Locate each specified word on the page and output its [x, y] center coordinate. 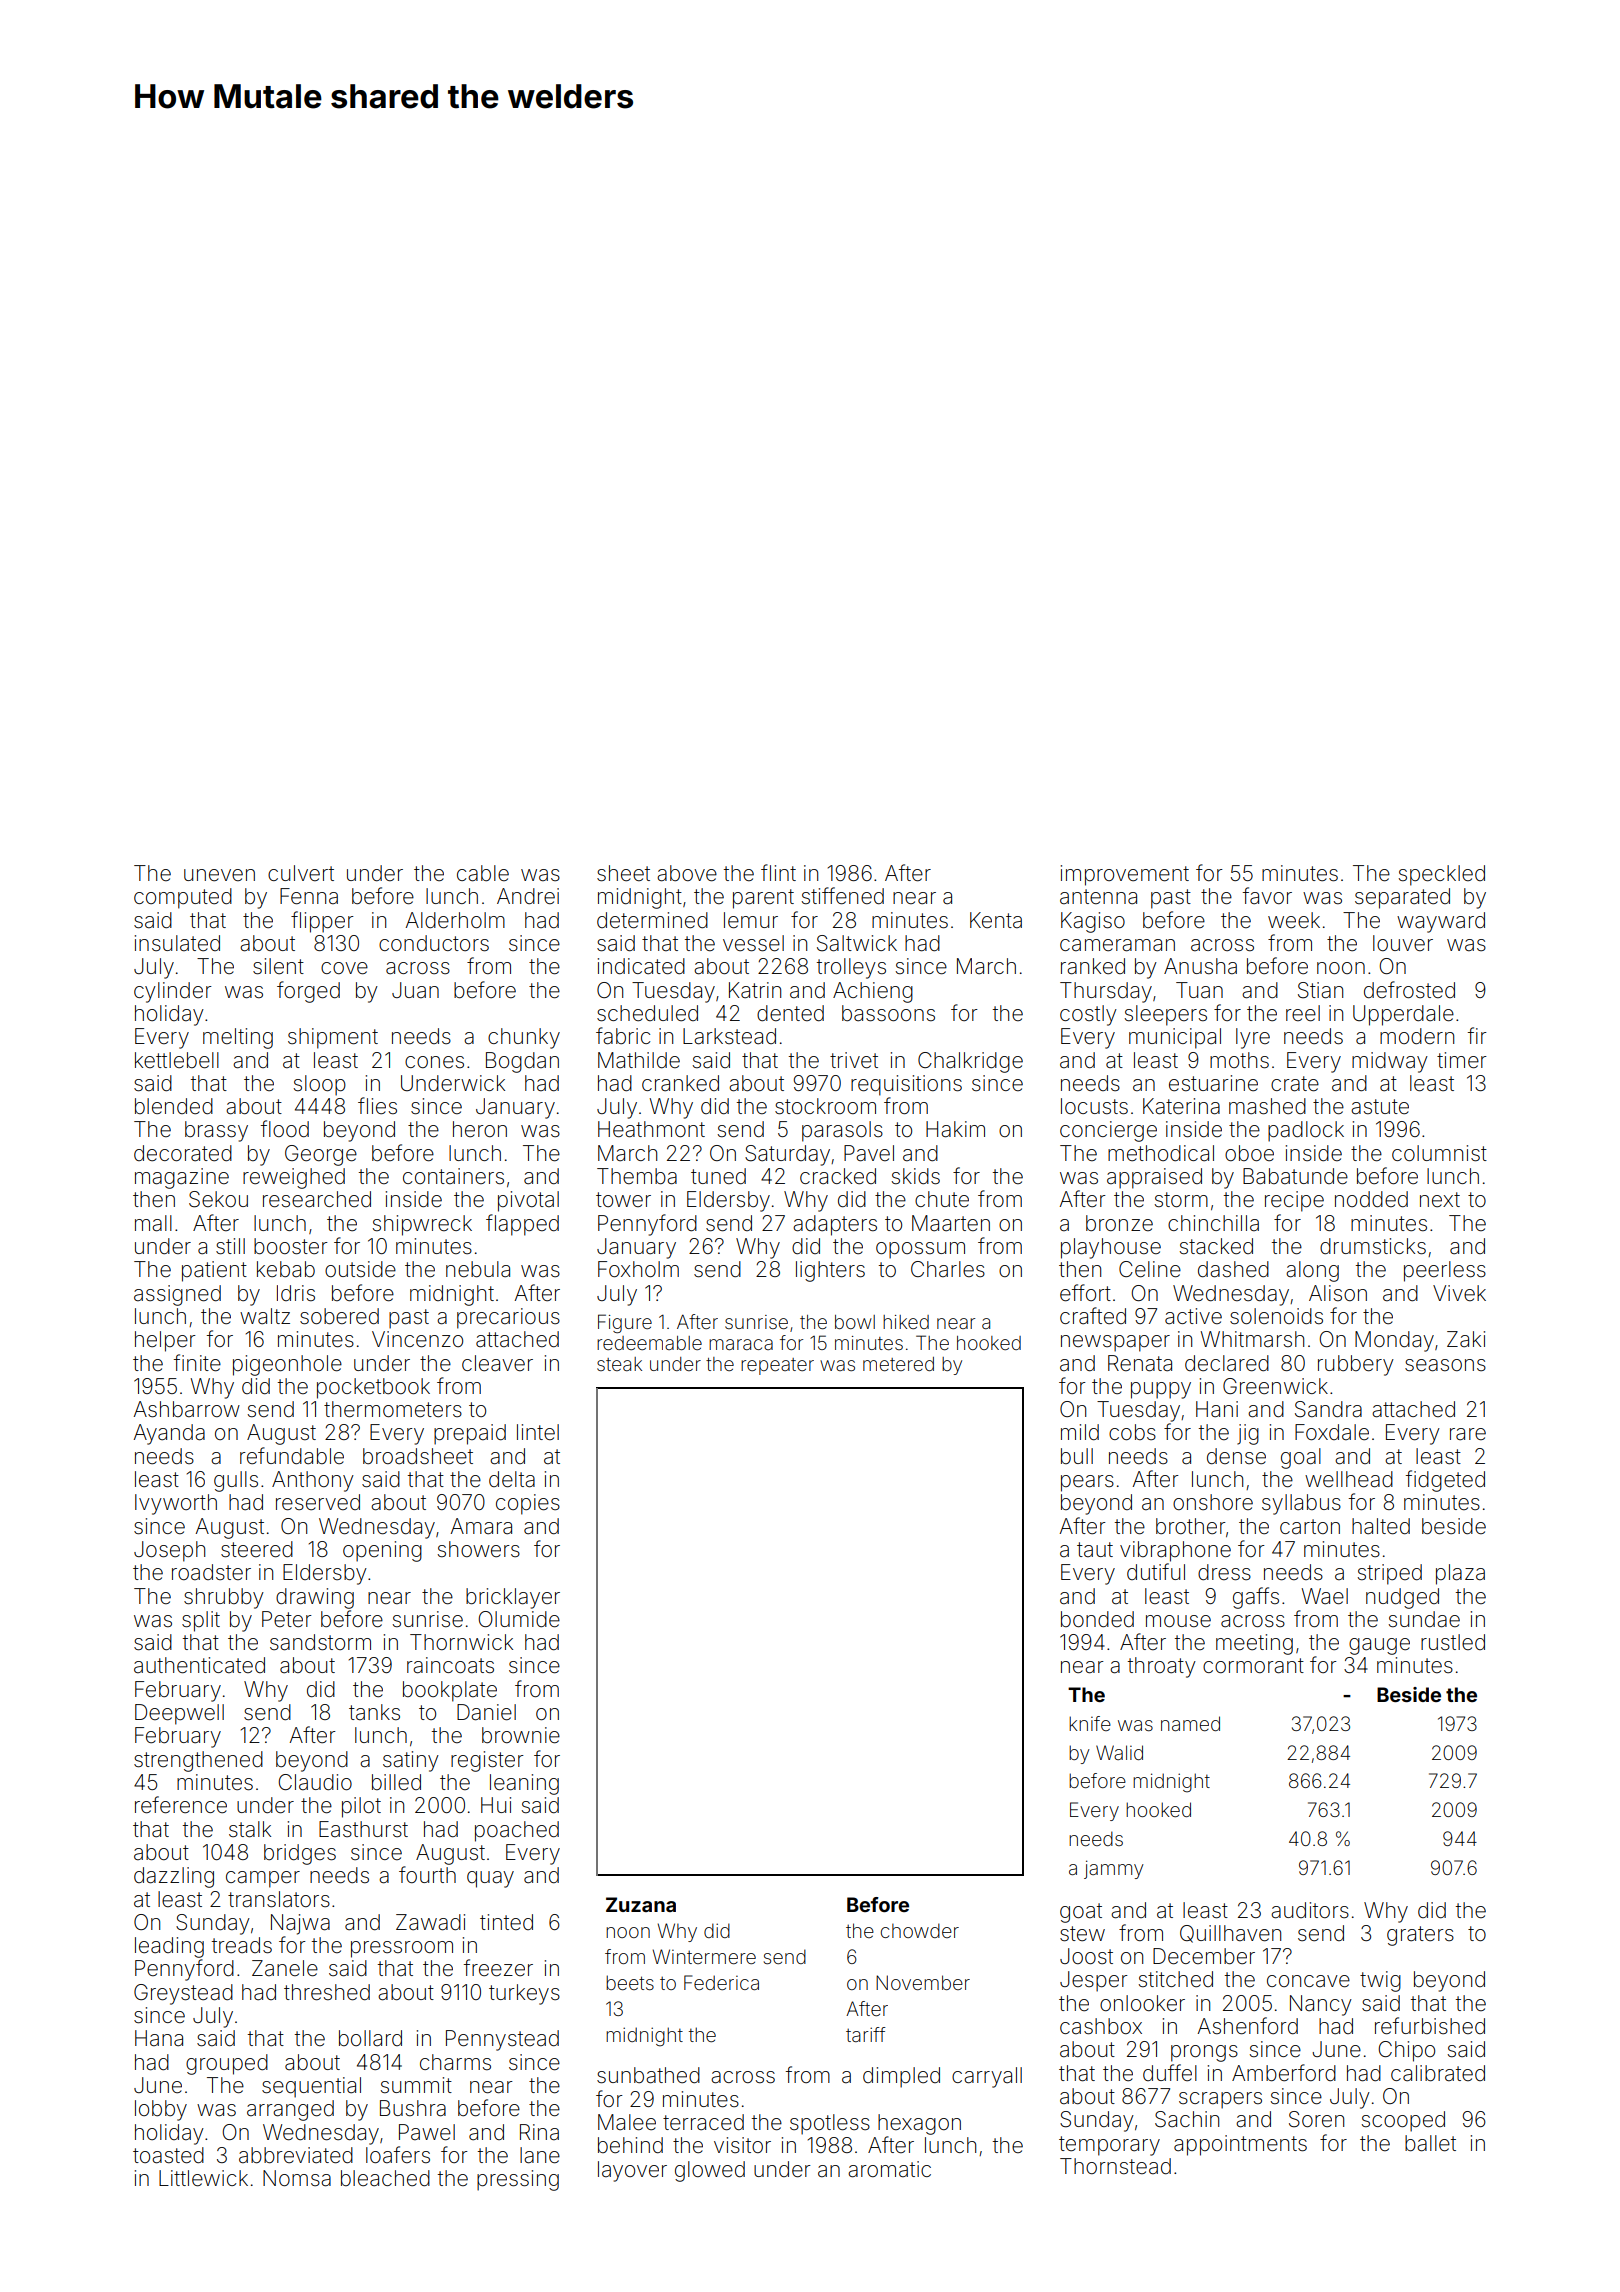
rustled [1453, 1642]
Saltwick [857, 943]
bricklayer [513, 1598]
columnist [1439, 1153]
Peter [287, 1619]
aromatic [889, 2169]
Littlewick [203, 2178]
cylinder [173, 992]
